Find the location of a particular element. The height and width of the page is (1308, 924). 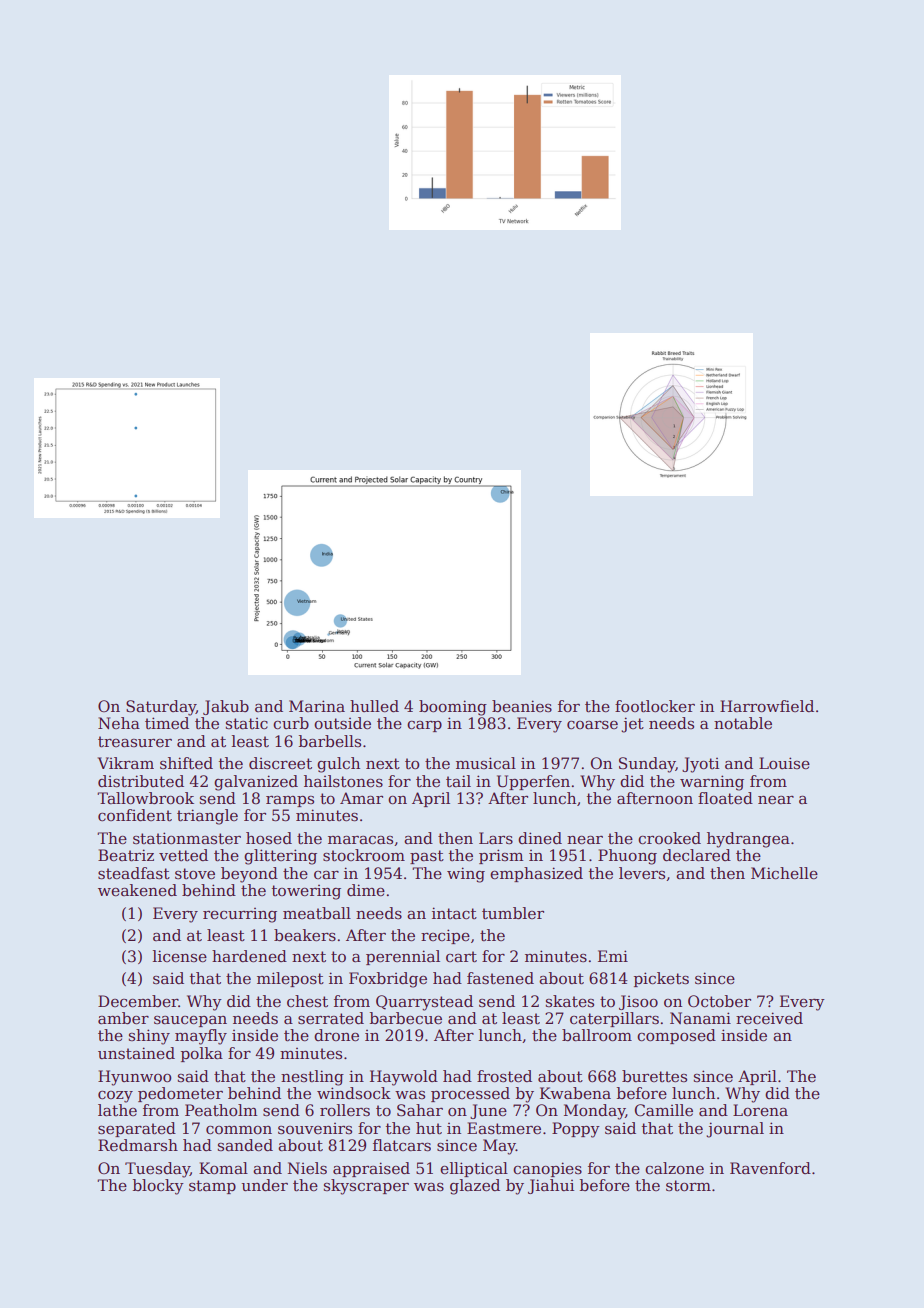

Komal is located at coordinates (223, 1168).
